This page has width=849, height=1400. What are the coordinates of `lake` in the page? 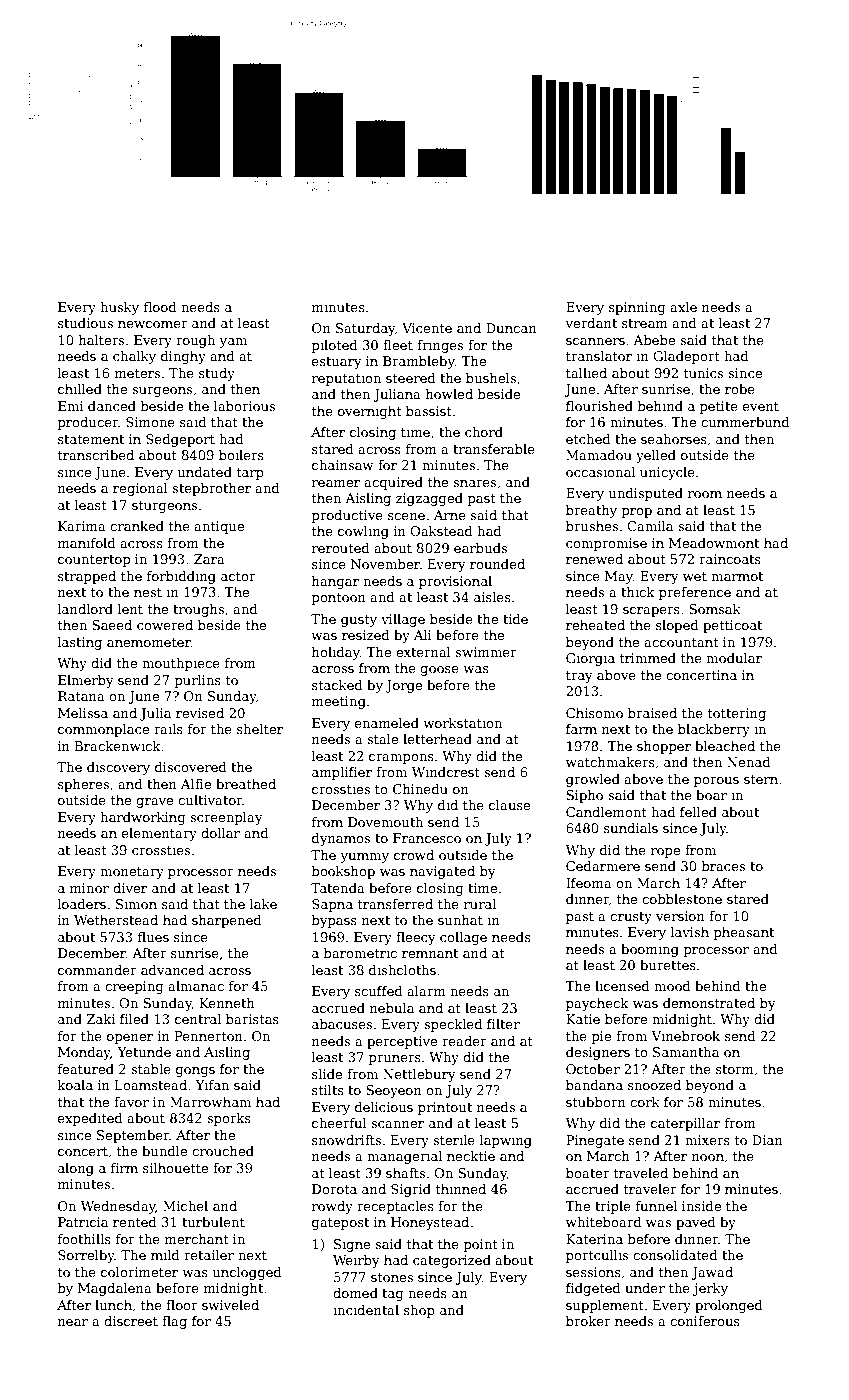 It's located at (263, 904).
